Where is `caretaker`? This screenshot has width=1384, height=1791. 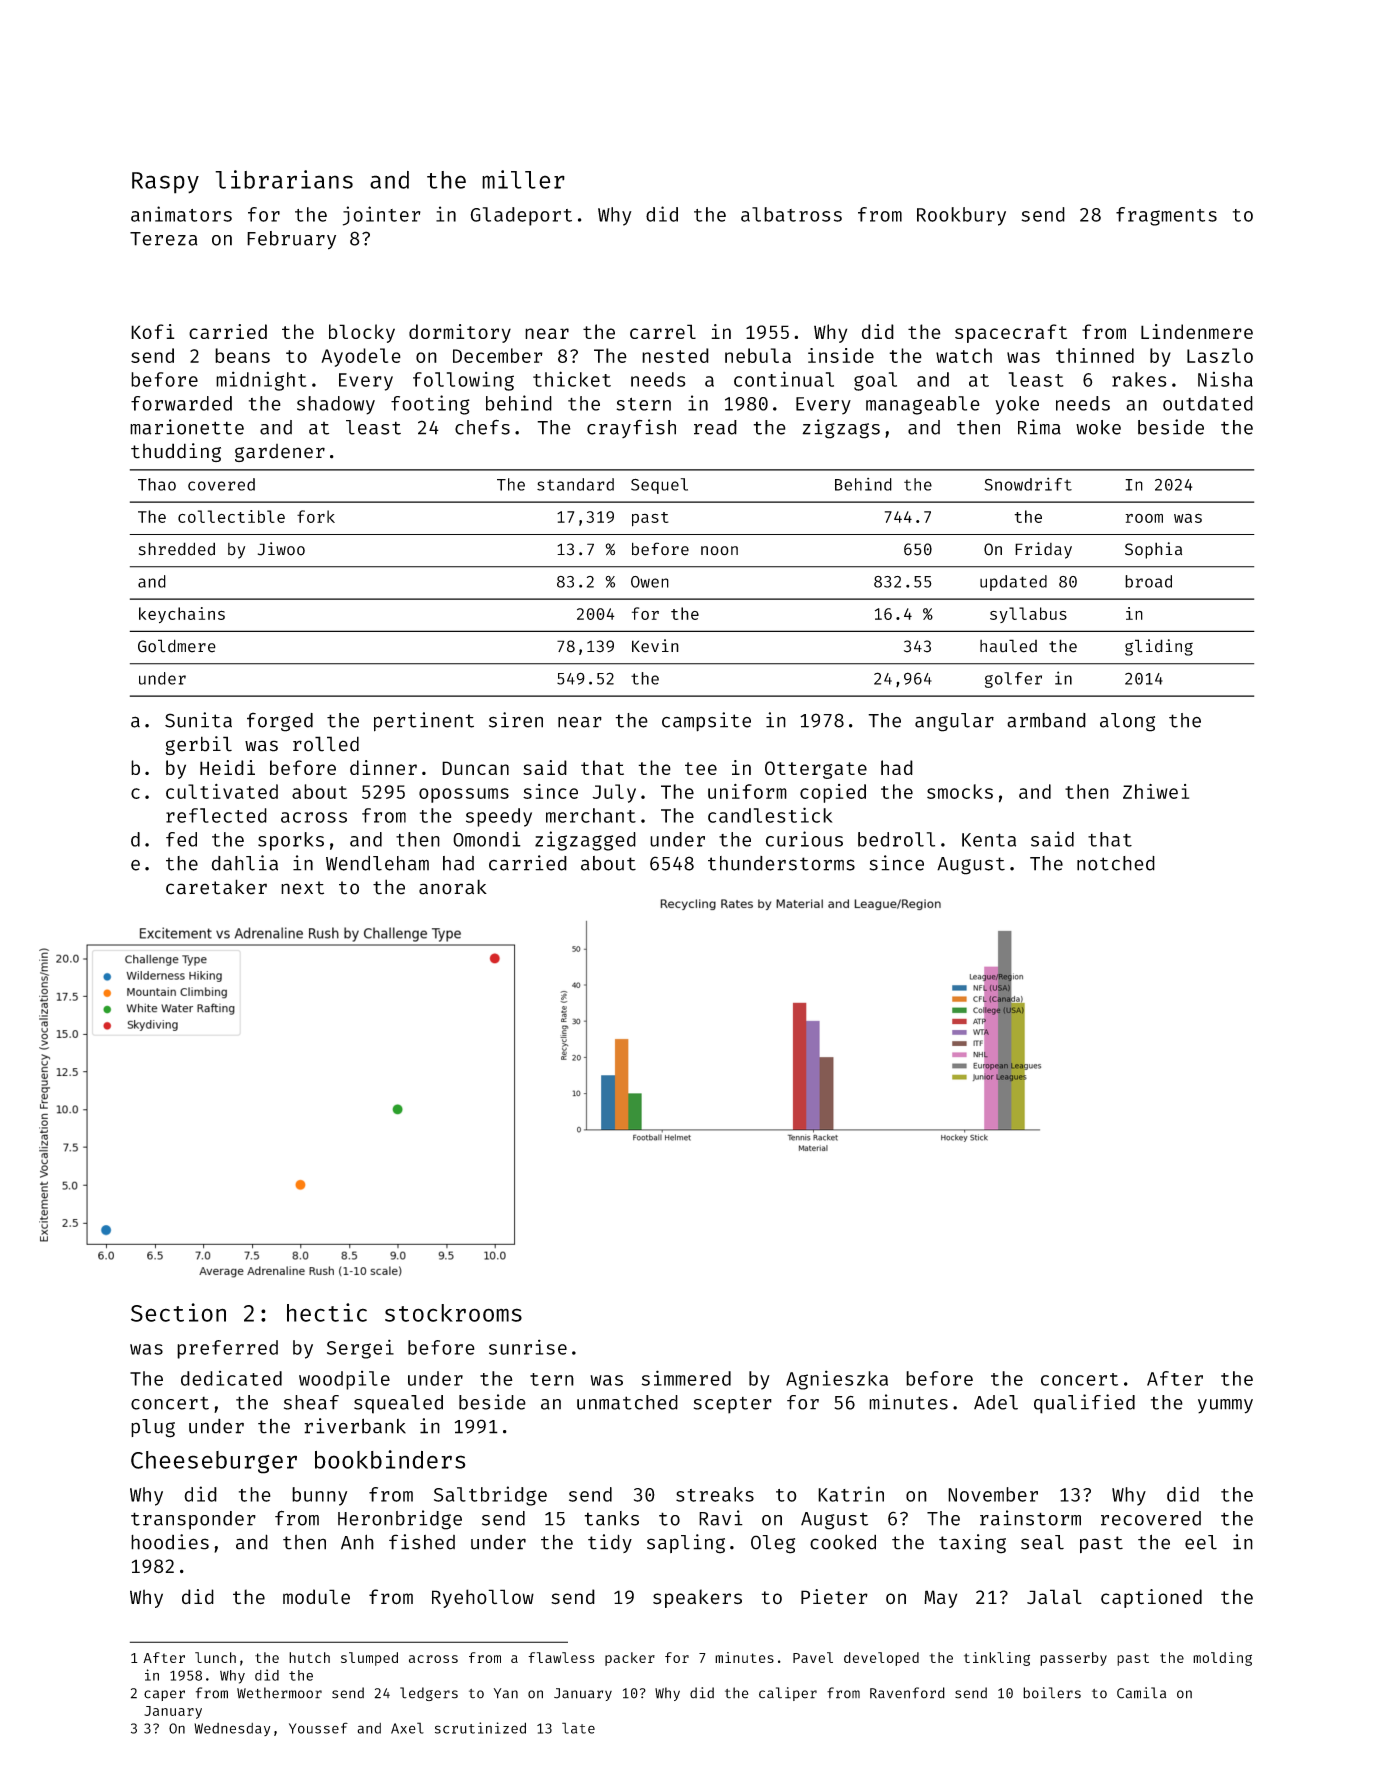 caretaker is located at coordinates (216, 887).
